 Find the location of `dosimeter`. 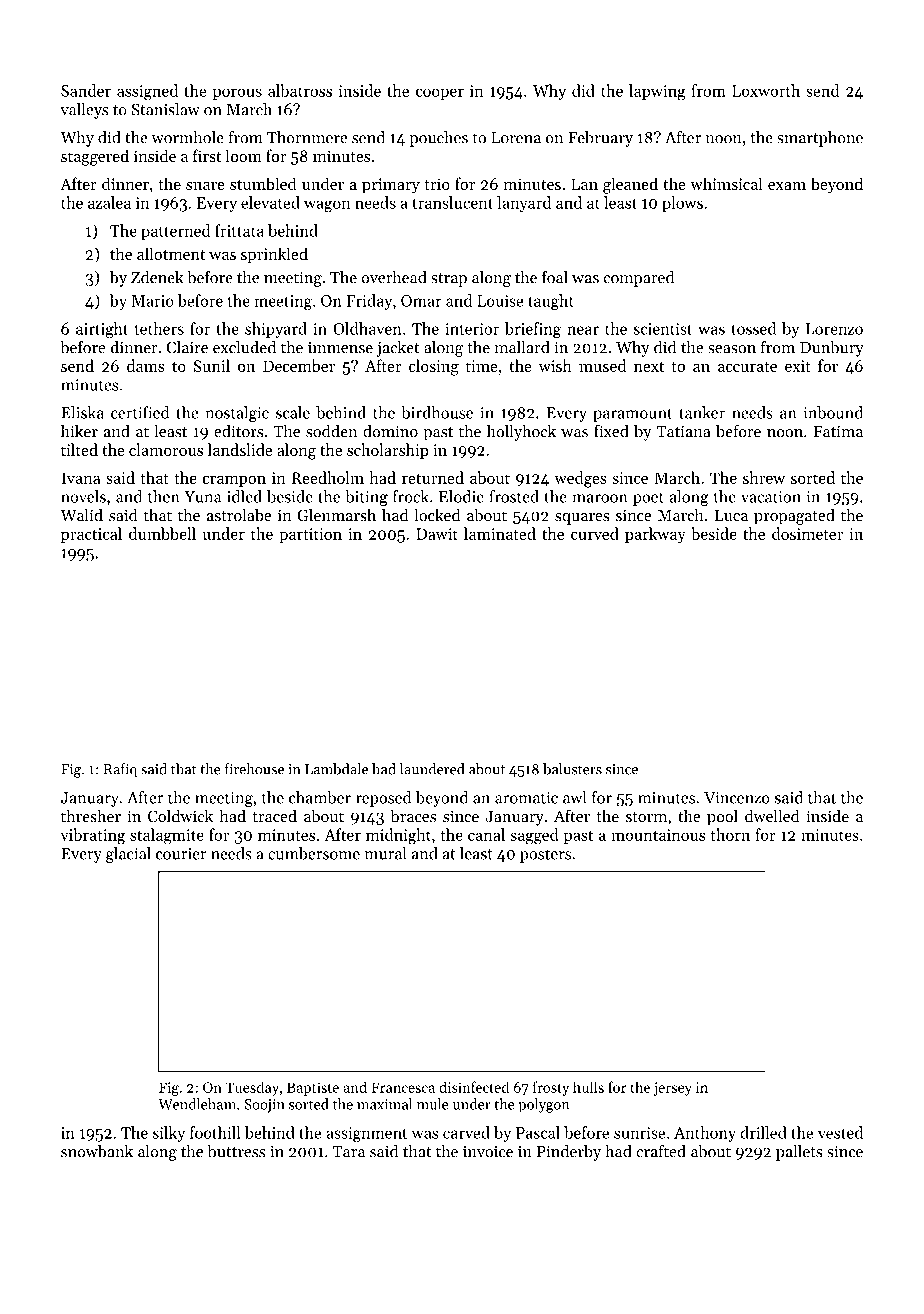

dosimeter is located at coordinates (807, 533).
